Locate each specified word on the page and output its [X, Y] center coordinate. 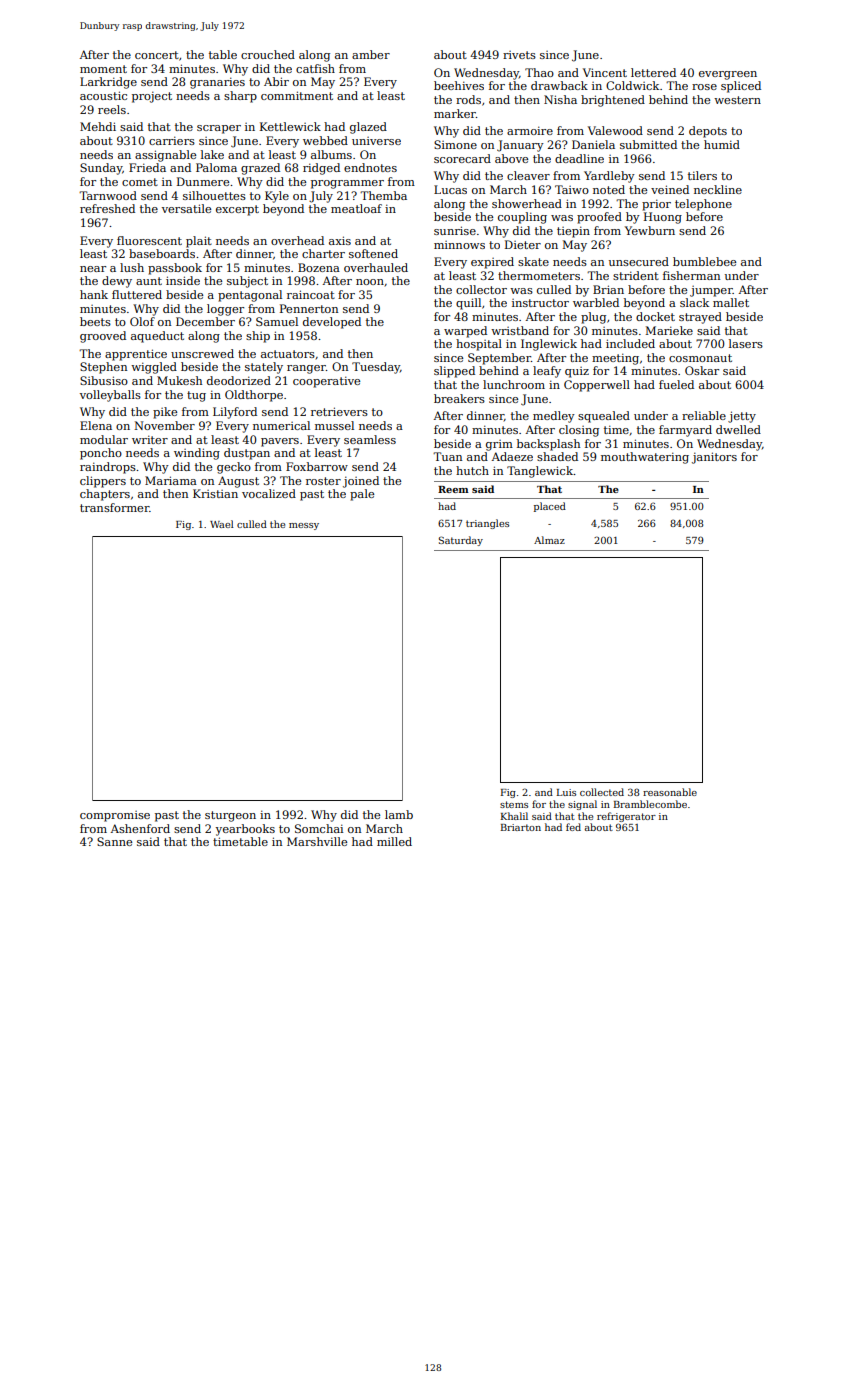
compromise [115, 816]
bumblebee [704, 261]
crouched [268, 54]
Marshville [317, 841]
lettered [653, 72]
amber [371, 54]
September [499, 359]
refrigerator [626, 817]
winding [197, 454]
